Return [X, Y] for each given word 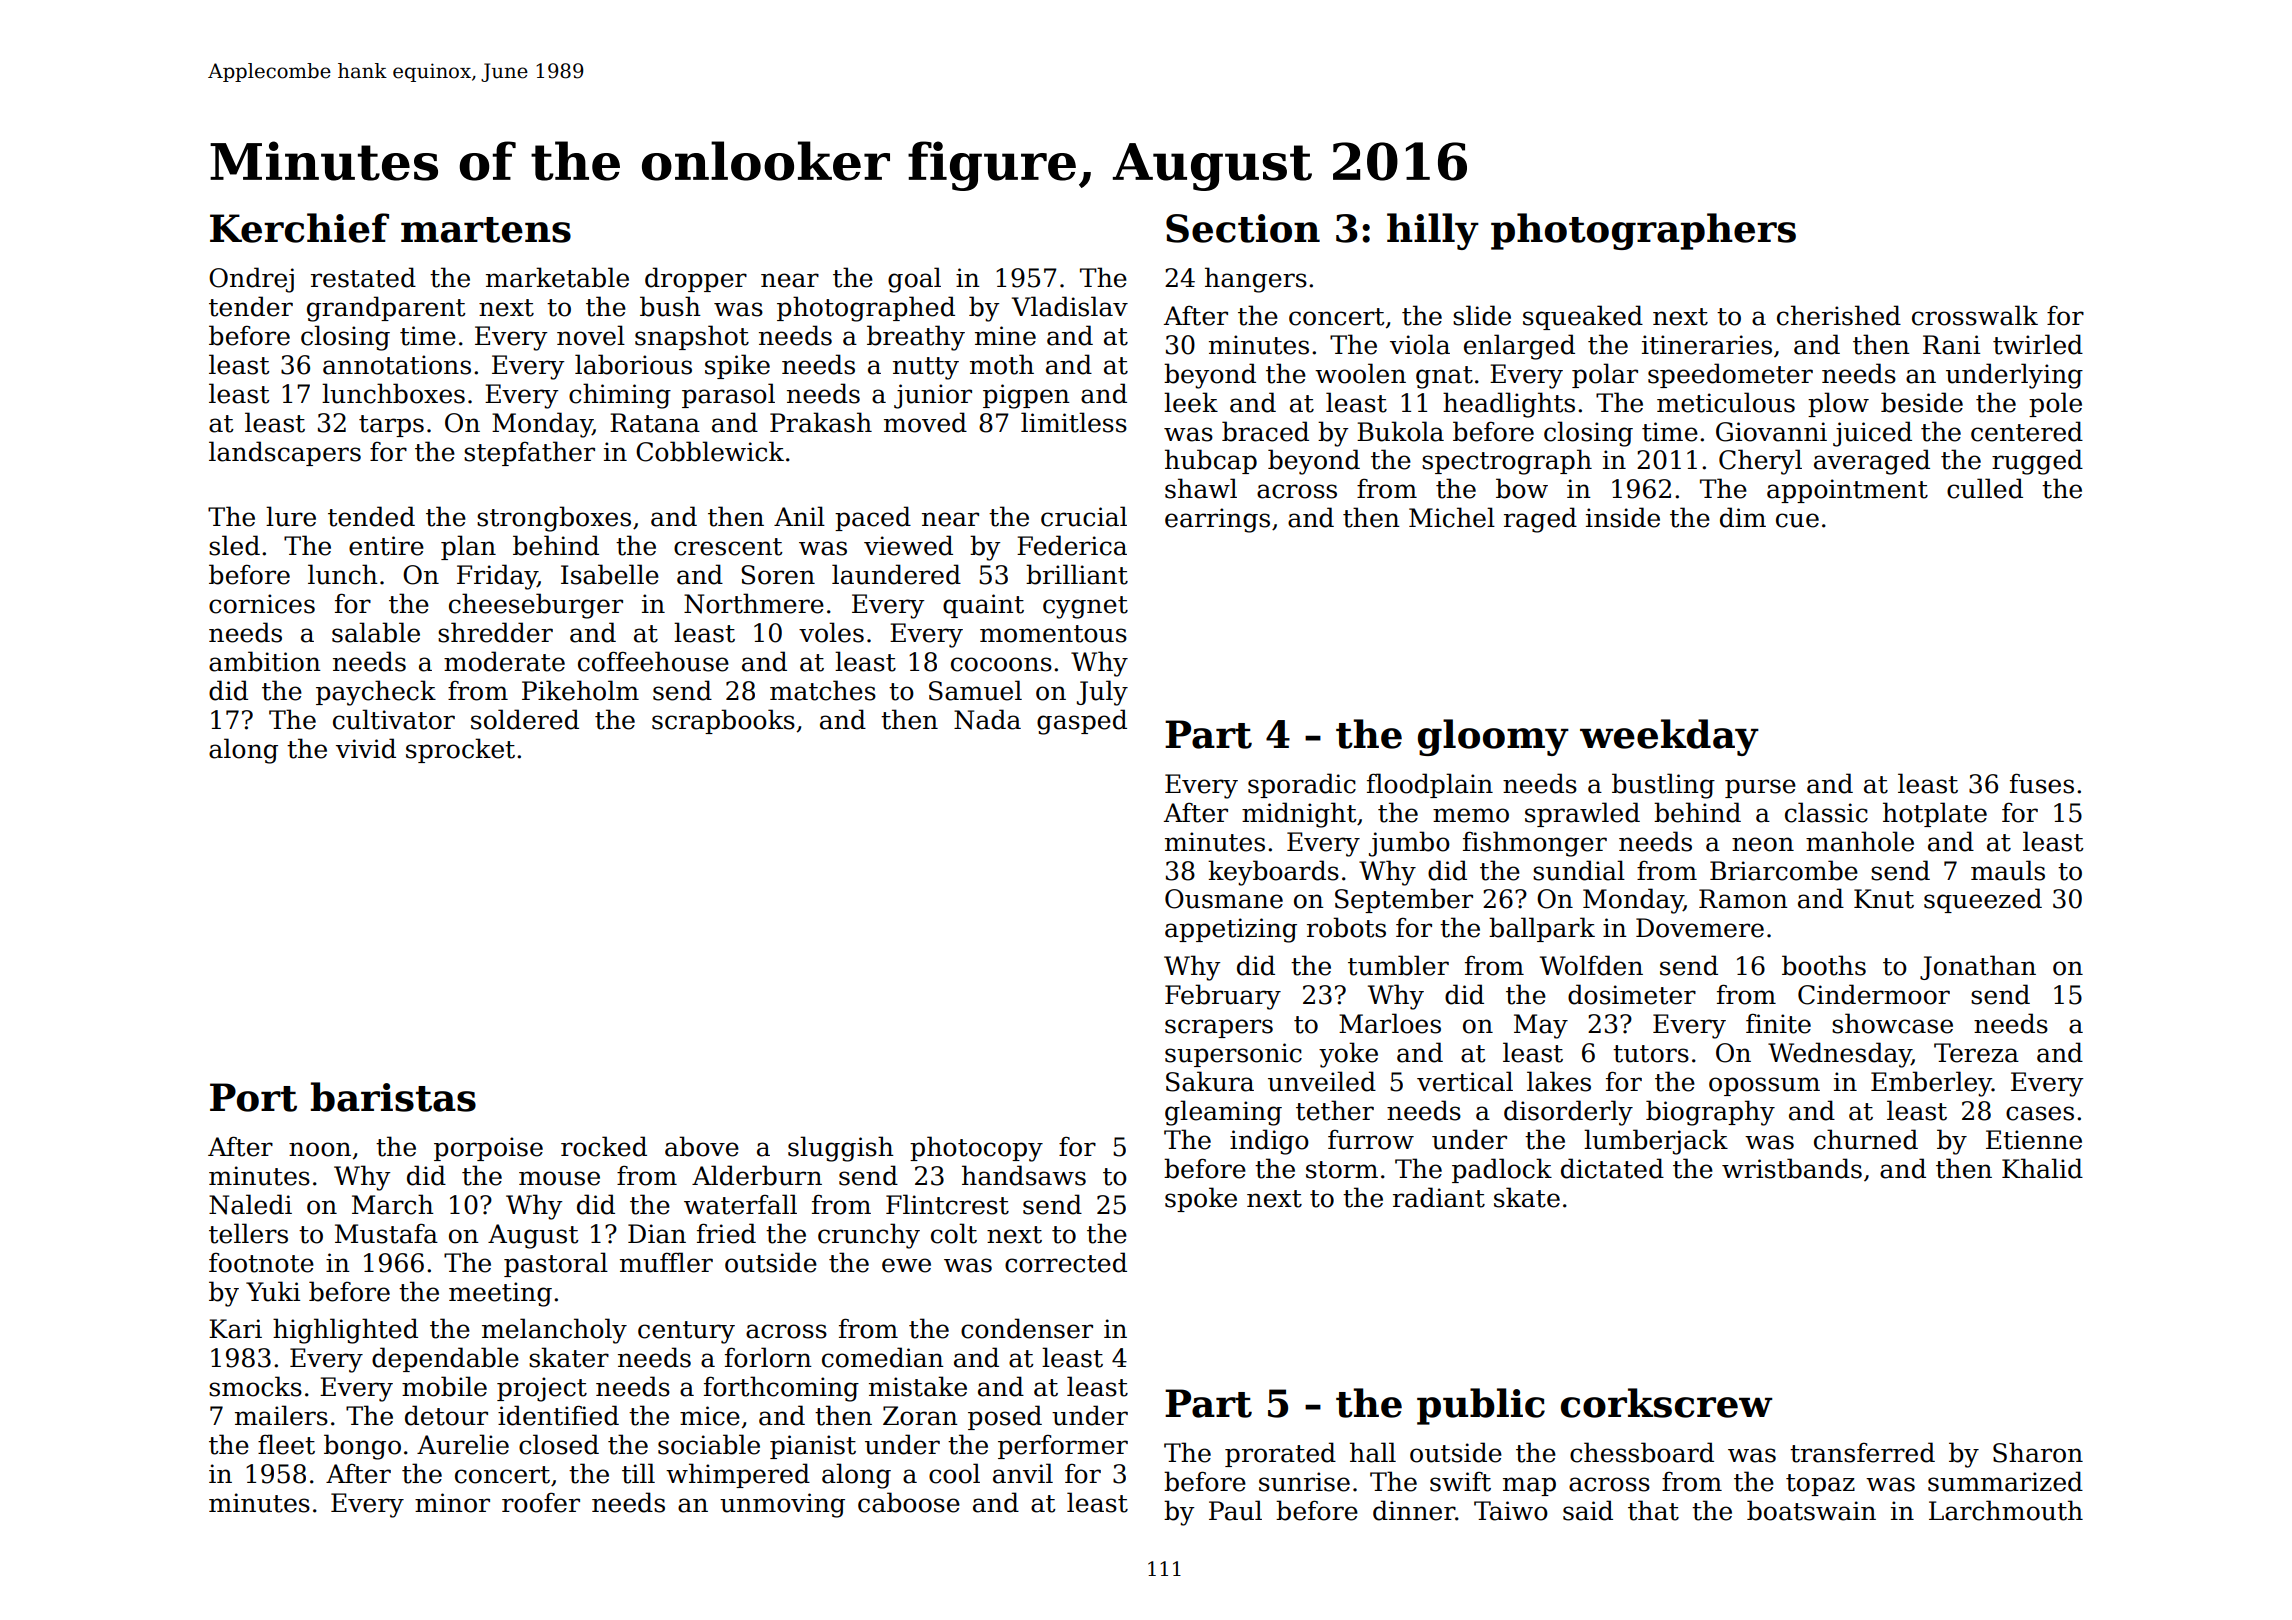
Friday [497, 577]
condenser [1027, 1328]
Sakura [1210, 1081]
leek [1191, 402]
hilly [1433, 231]
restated [363, 277]
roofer [541, 1502]
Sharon [2038, 1452]
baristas [393, 1097]
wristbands [1792, 1168]
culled [1985, 488]
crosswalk [1975, 315]
